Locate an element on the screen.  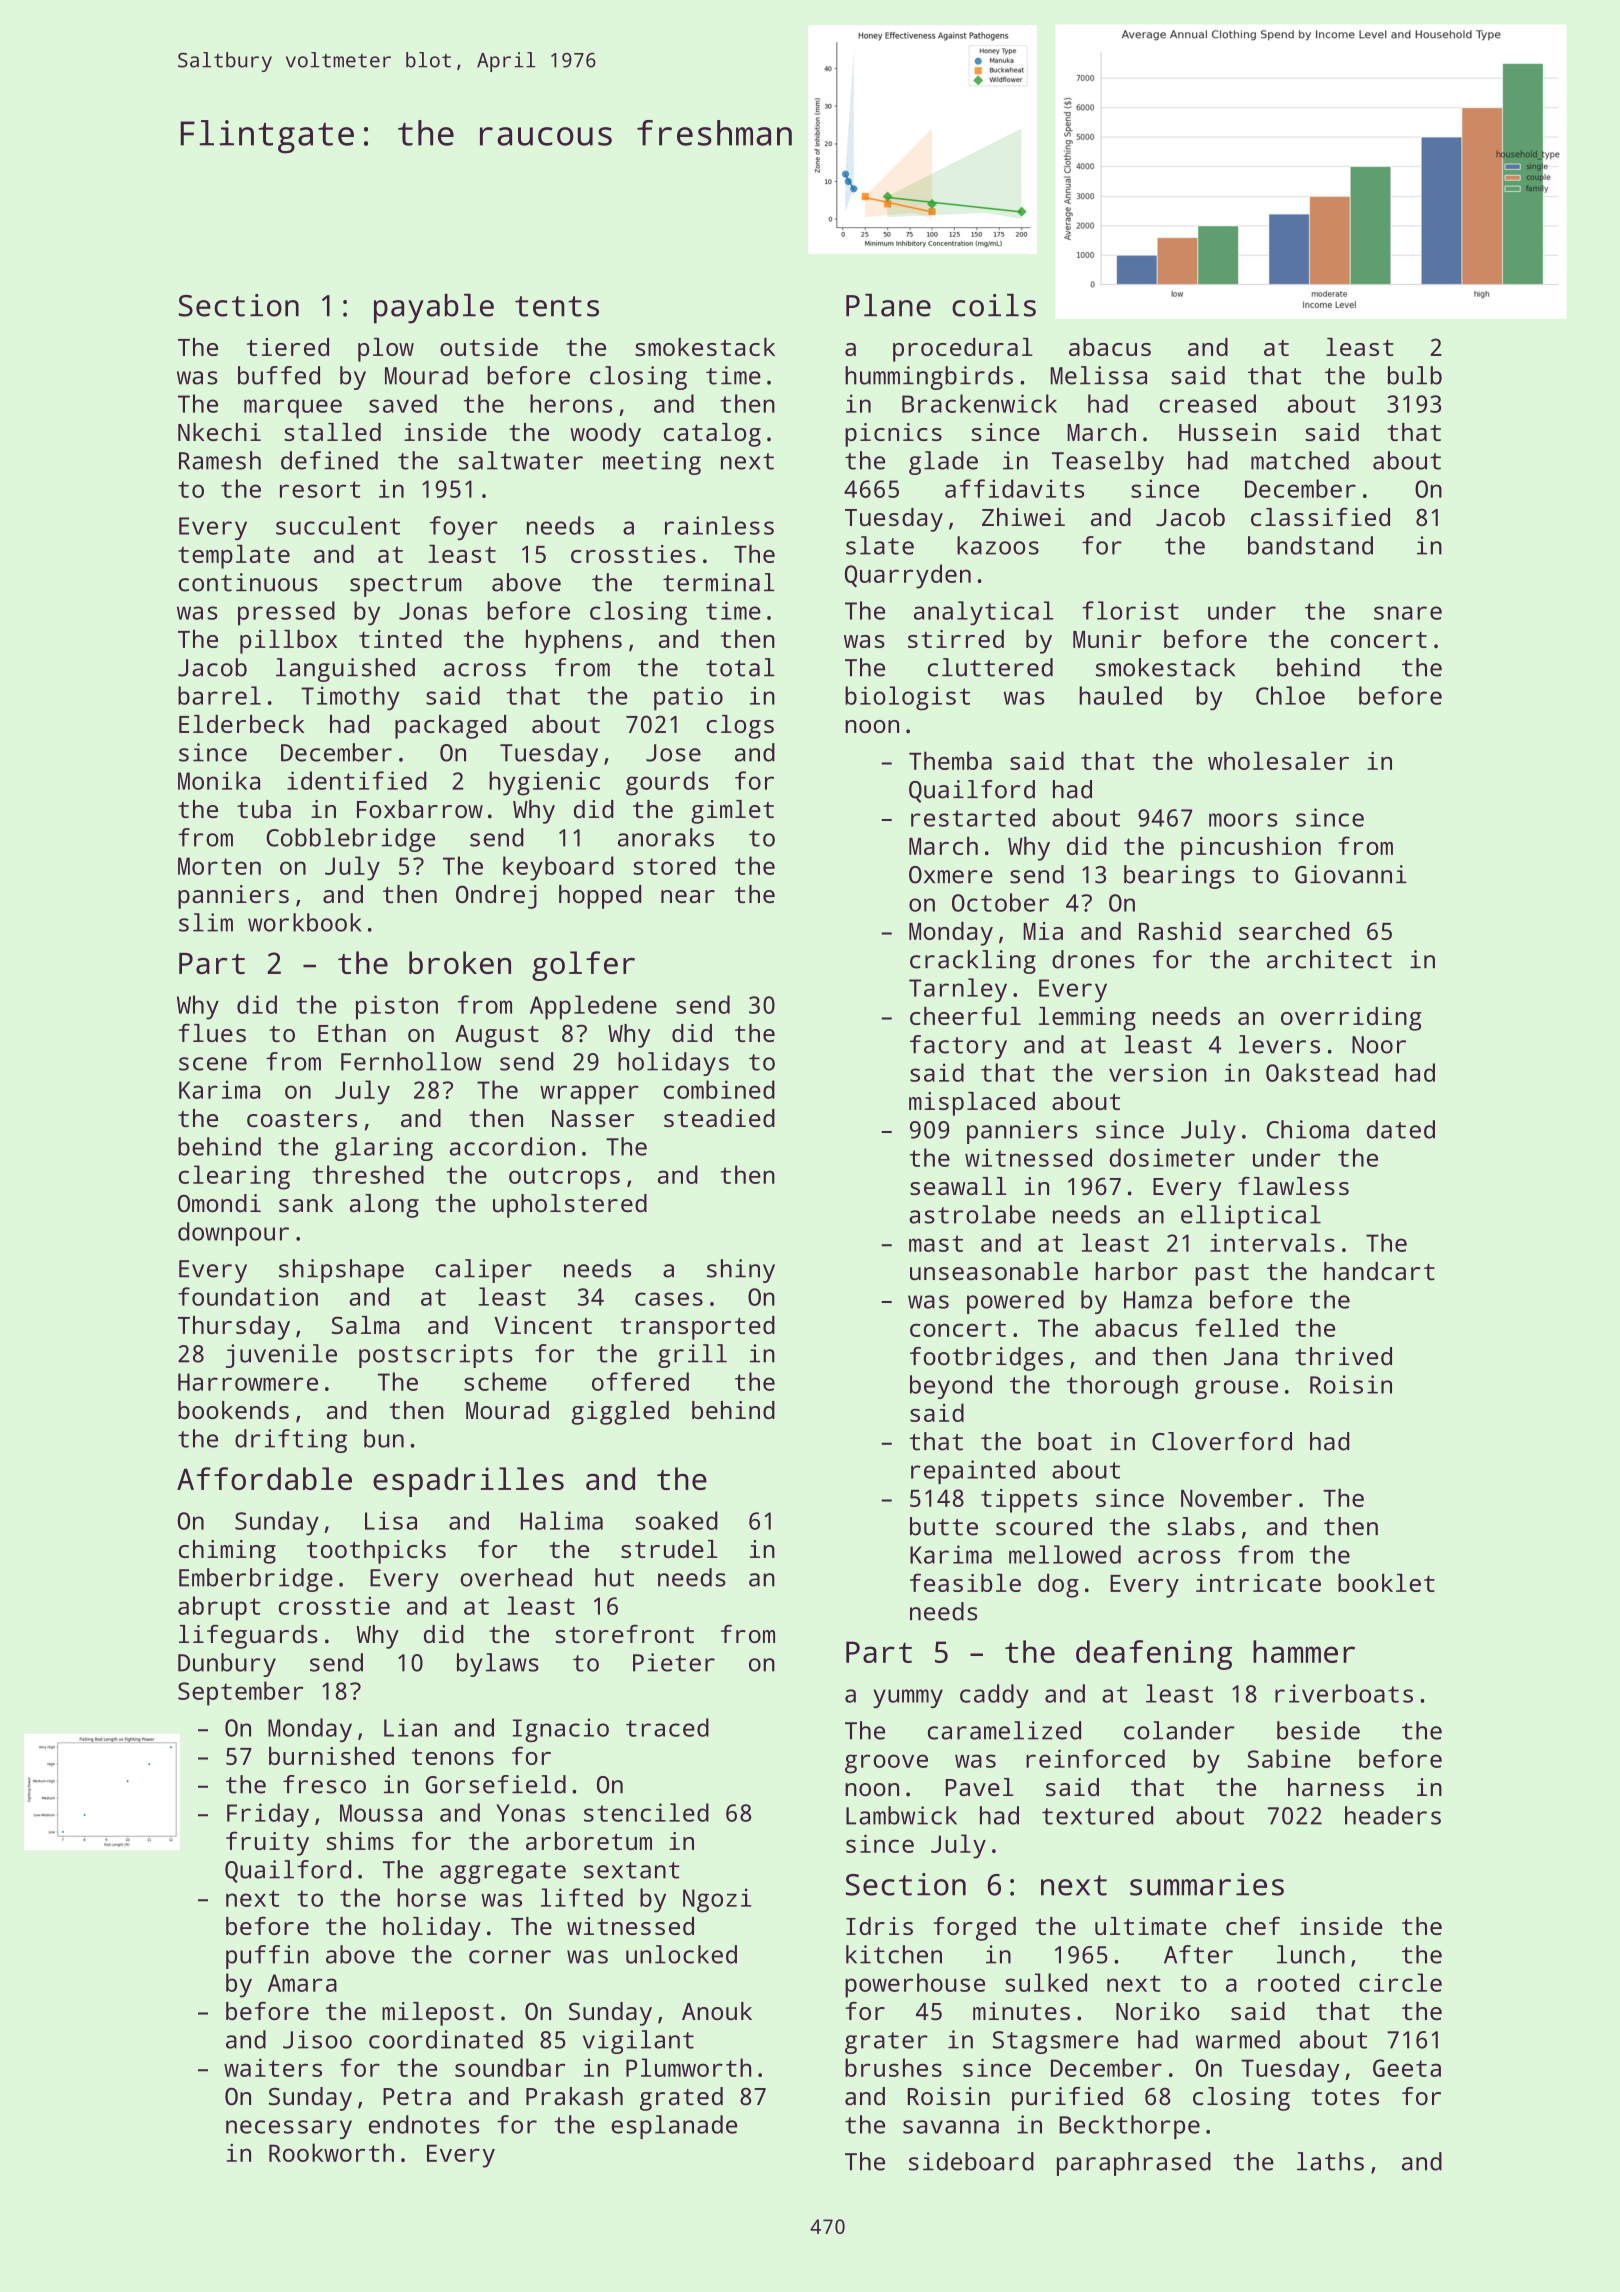
ultimate is located at coordinates (1151, 1926).
